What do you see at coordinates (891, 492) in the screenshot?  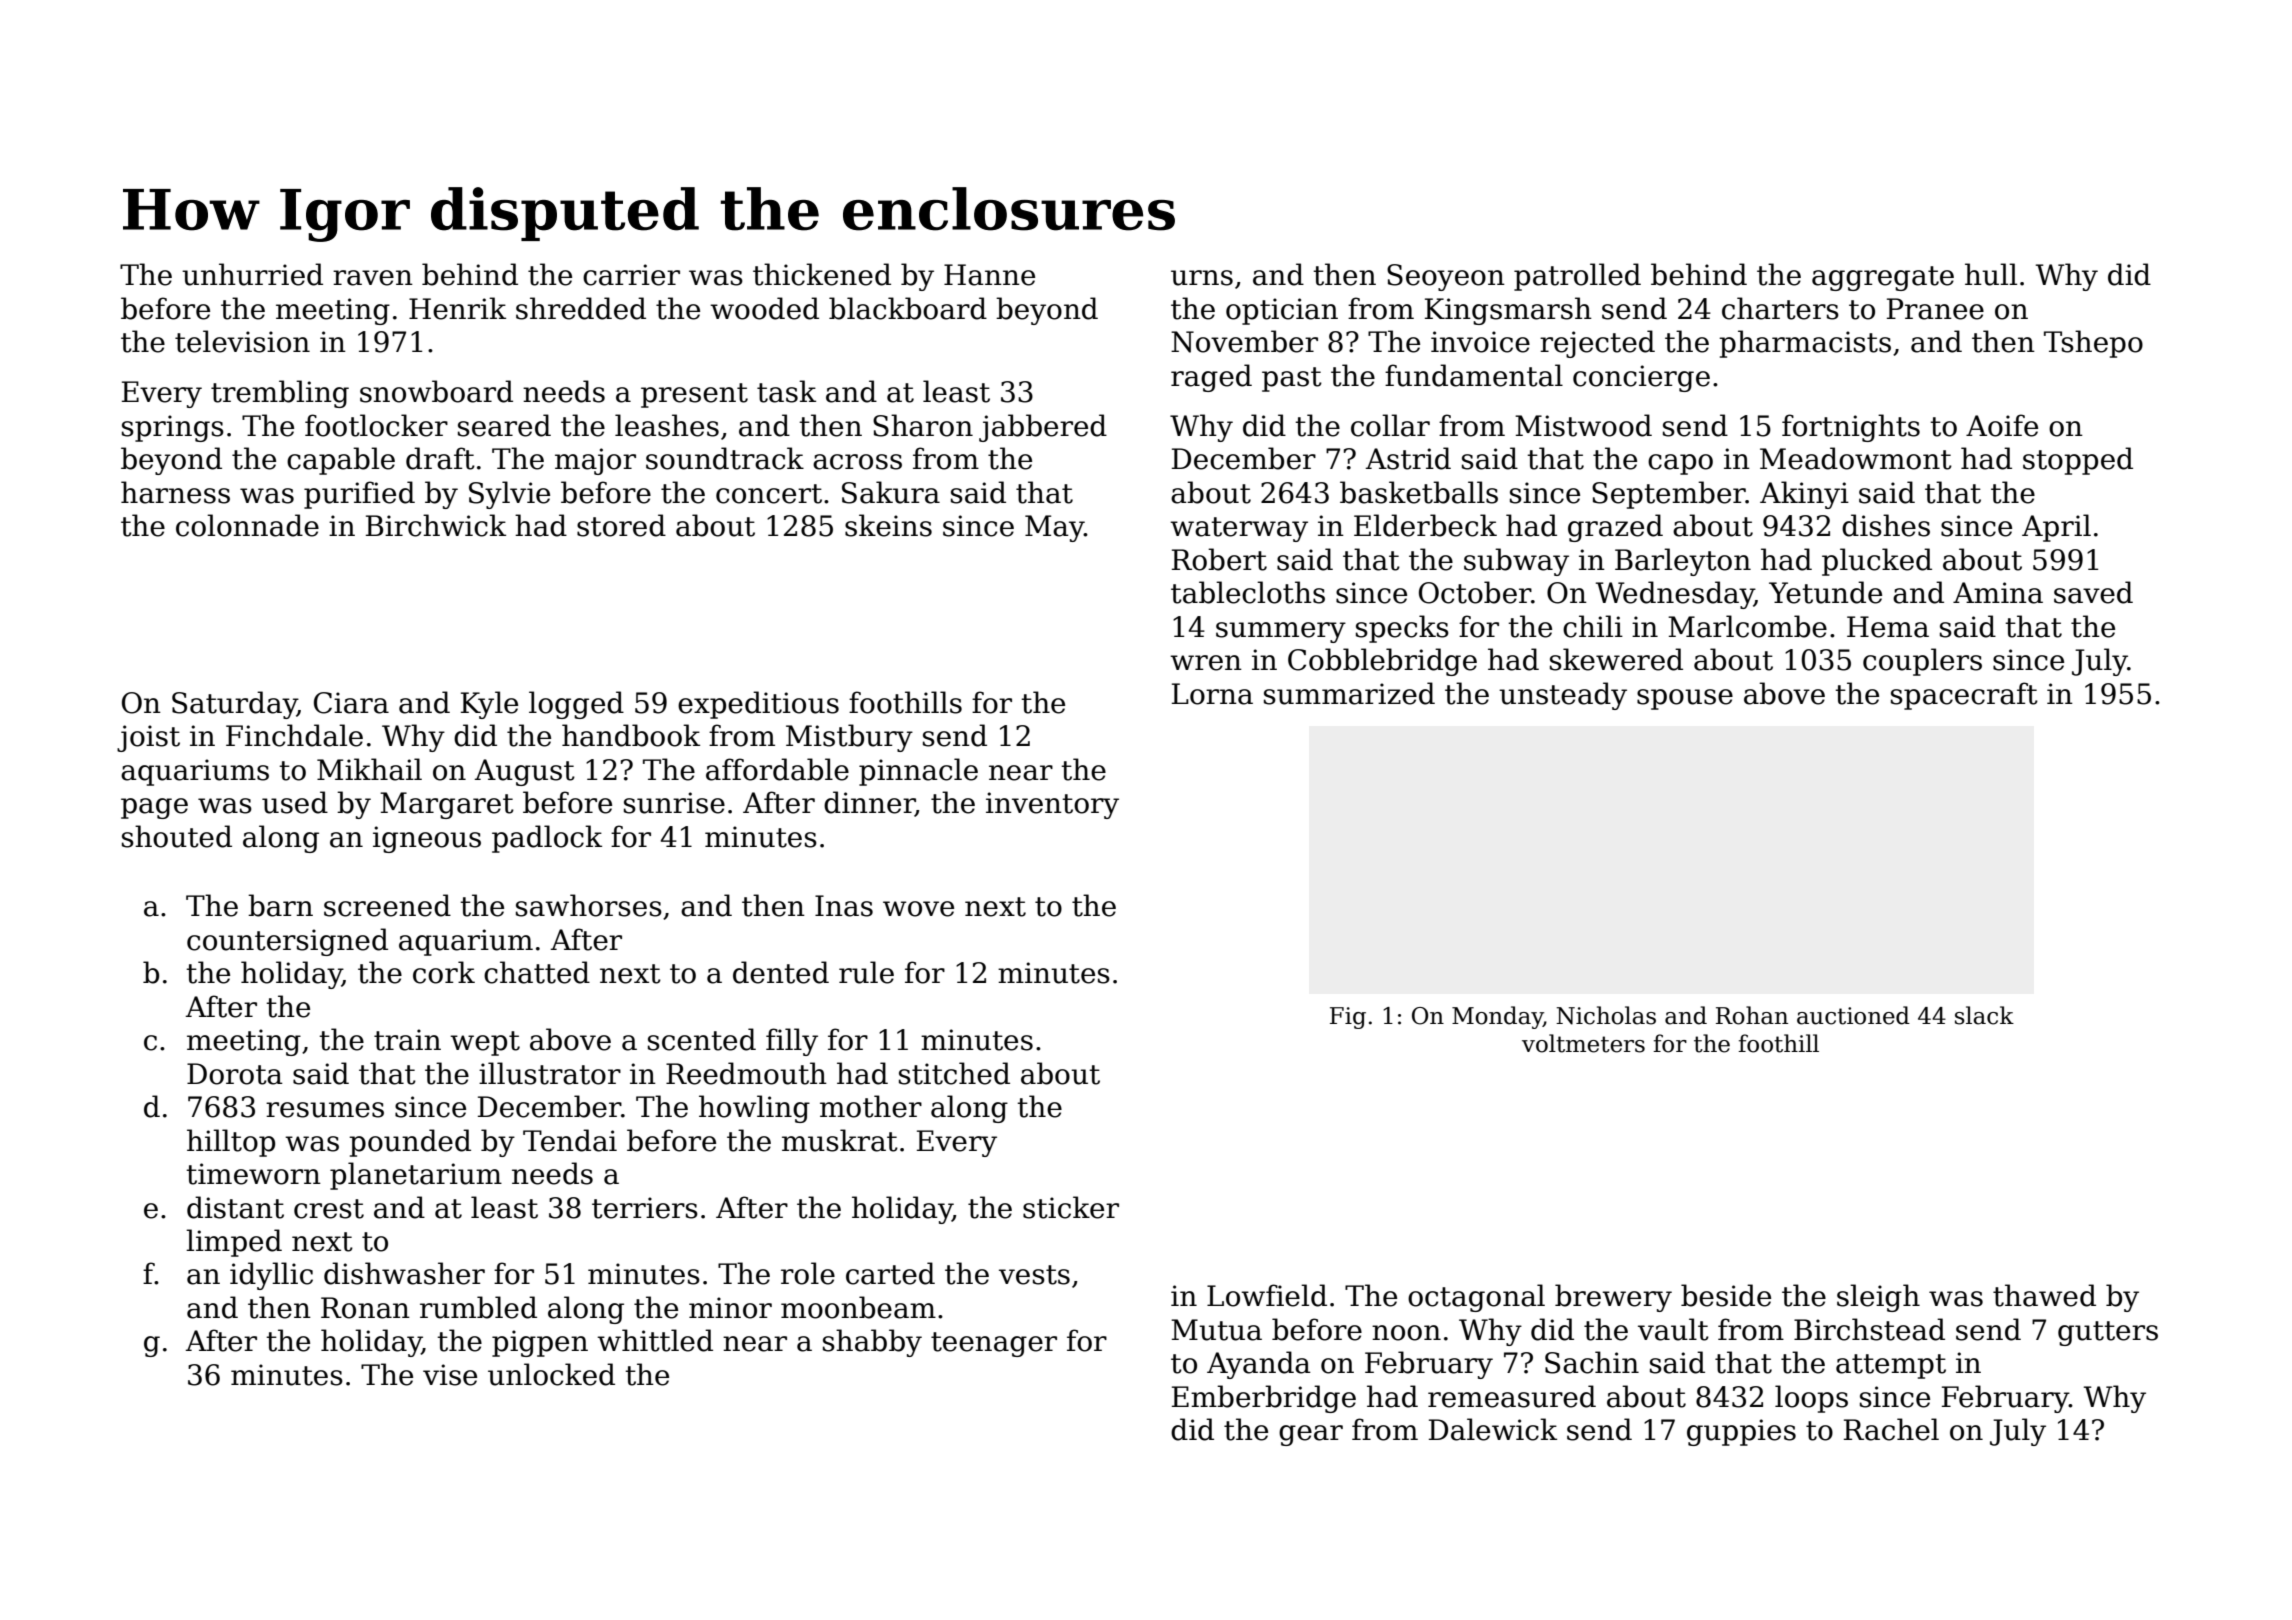 I see `Sakura` at bounding box center [891, 492].
